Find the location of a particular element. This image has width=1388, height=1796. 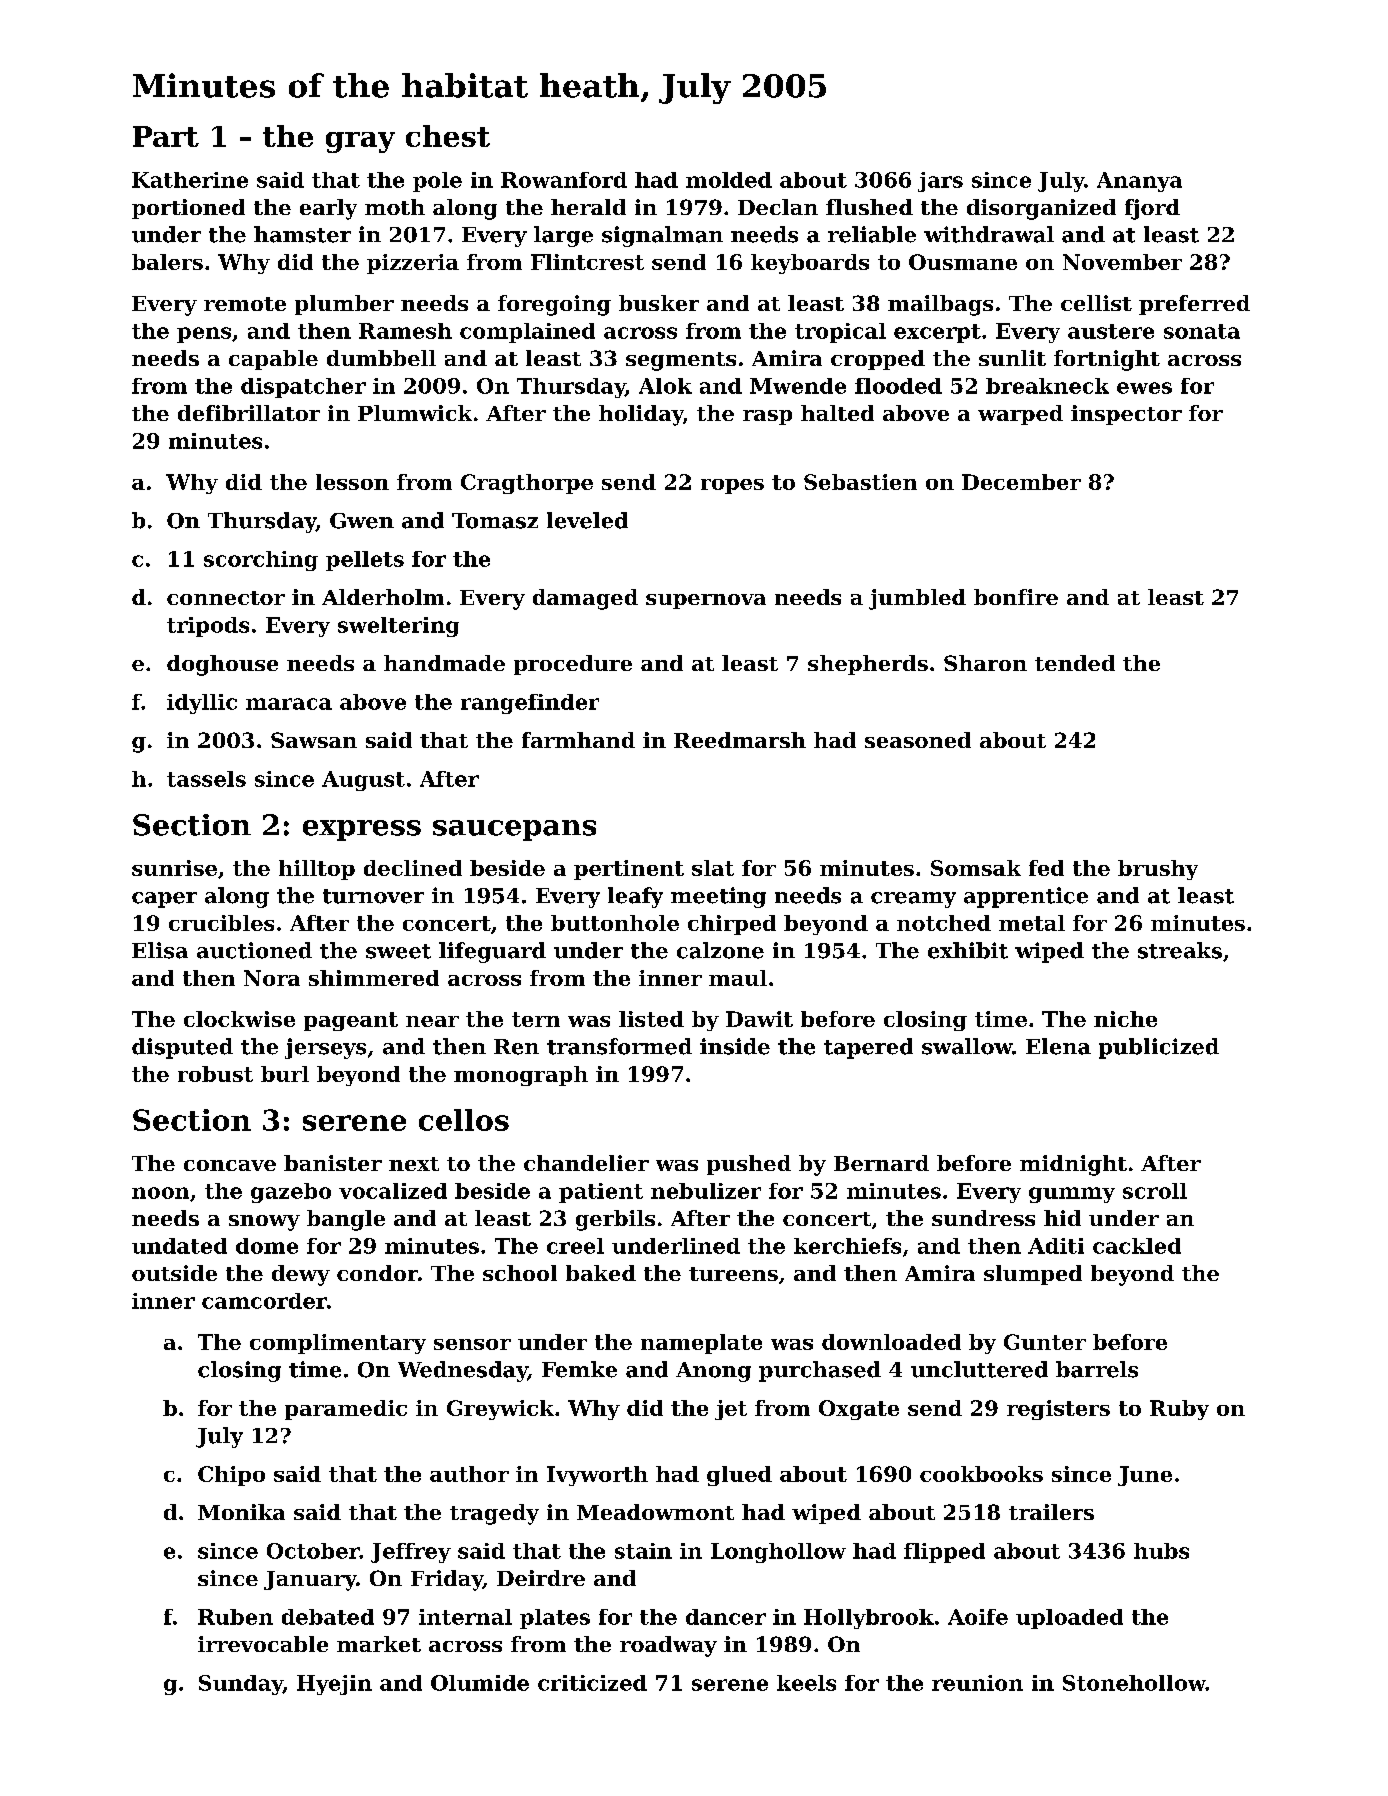

Bernard is located at coordinates (881, 1163).
